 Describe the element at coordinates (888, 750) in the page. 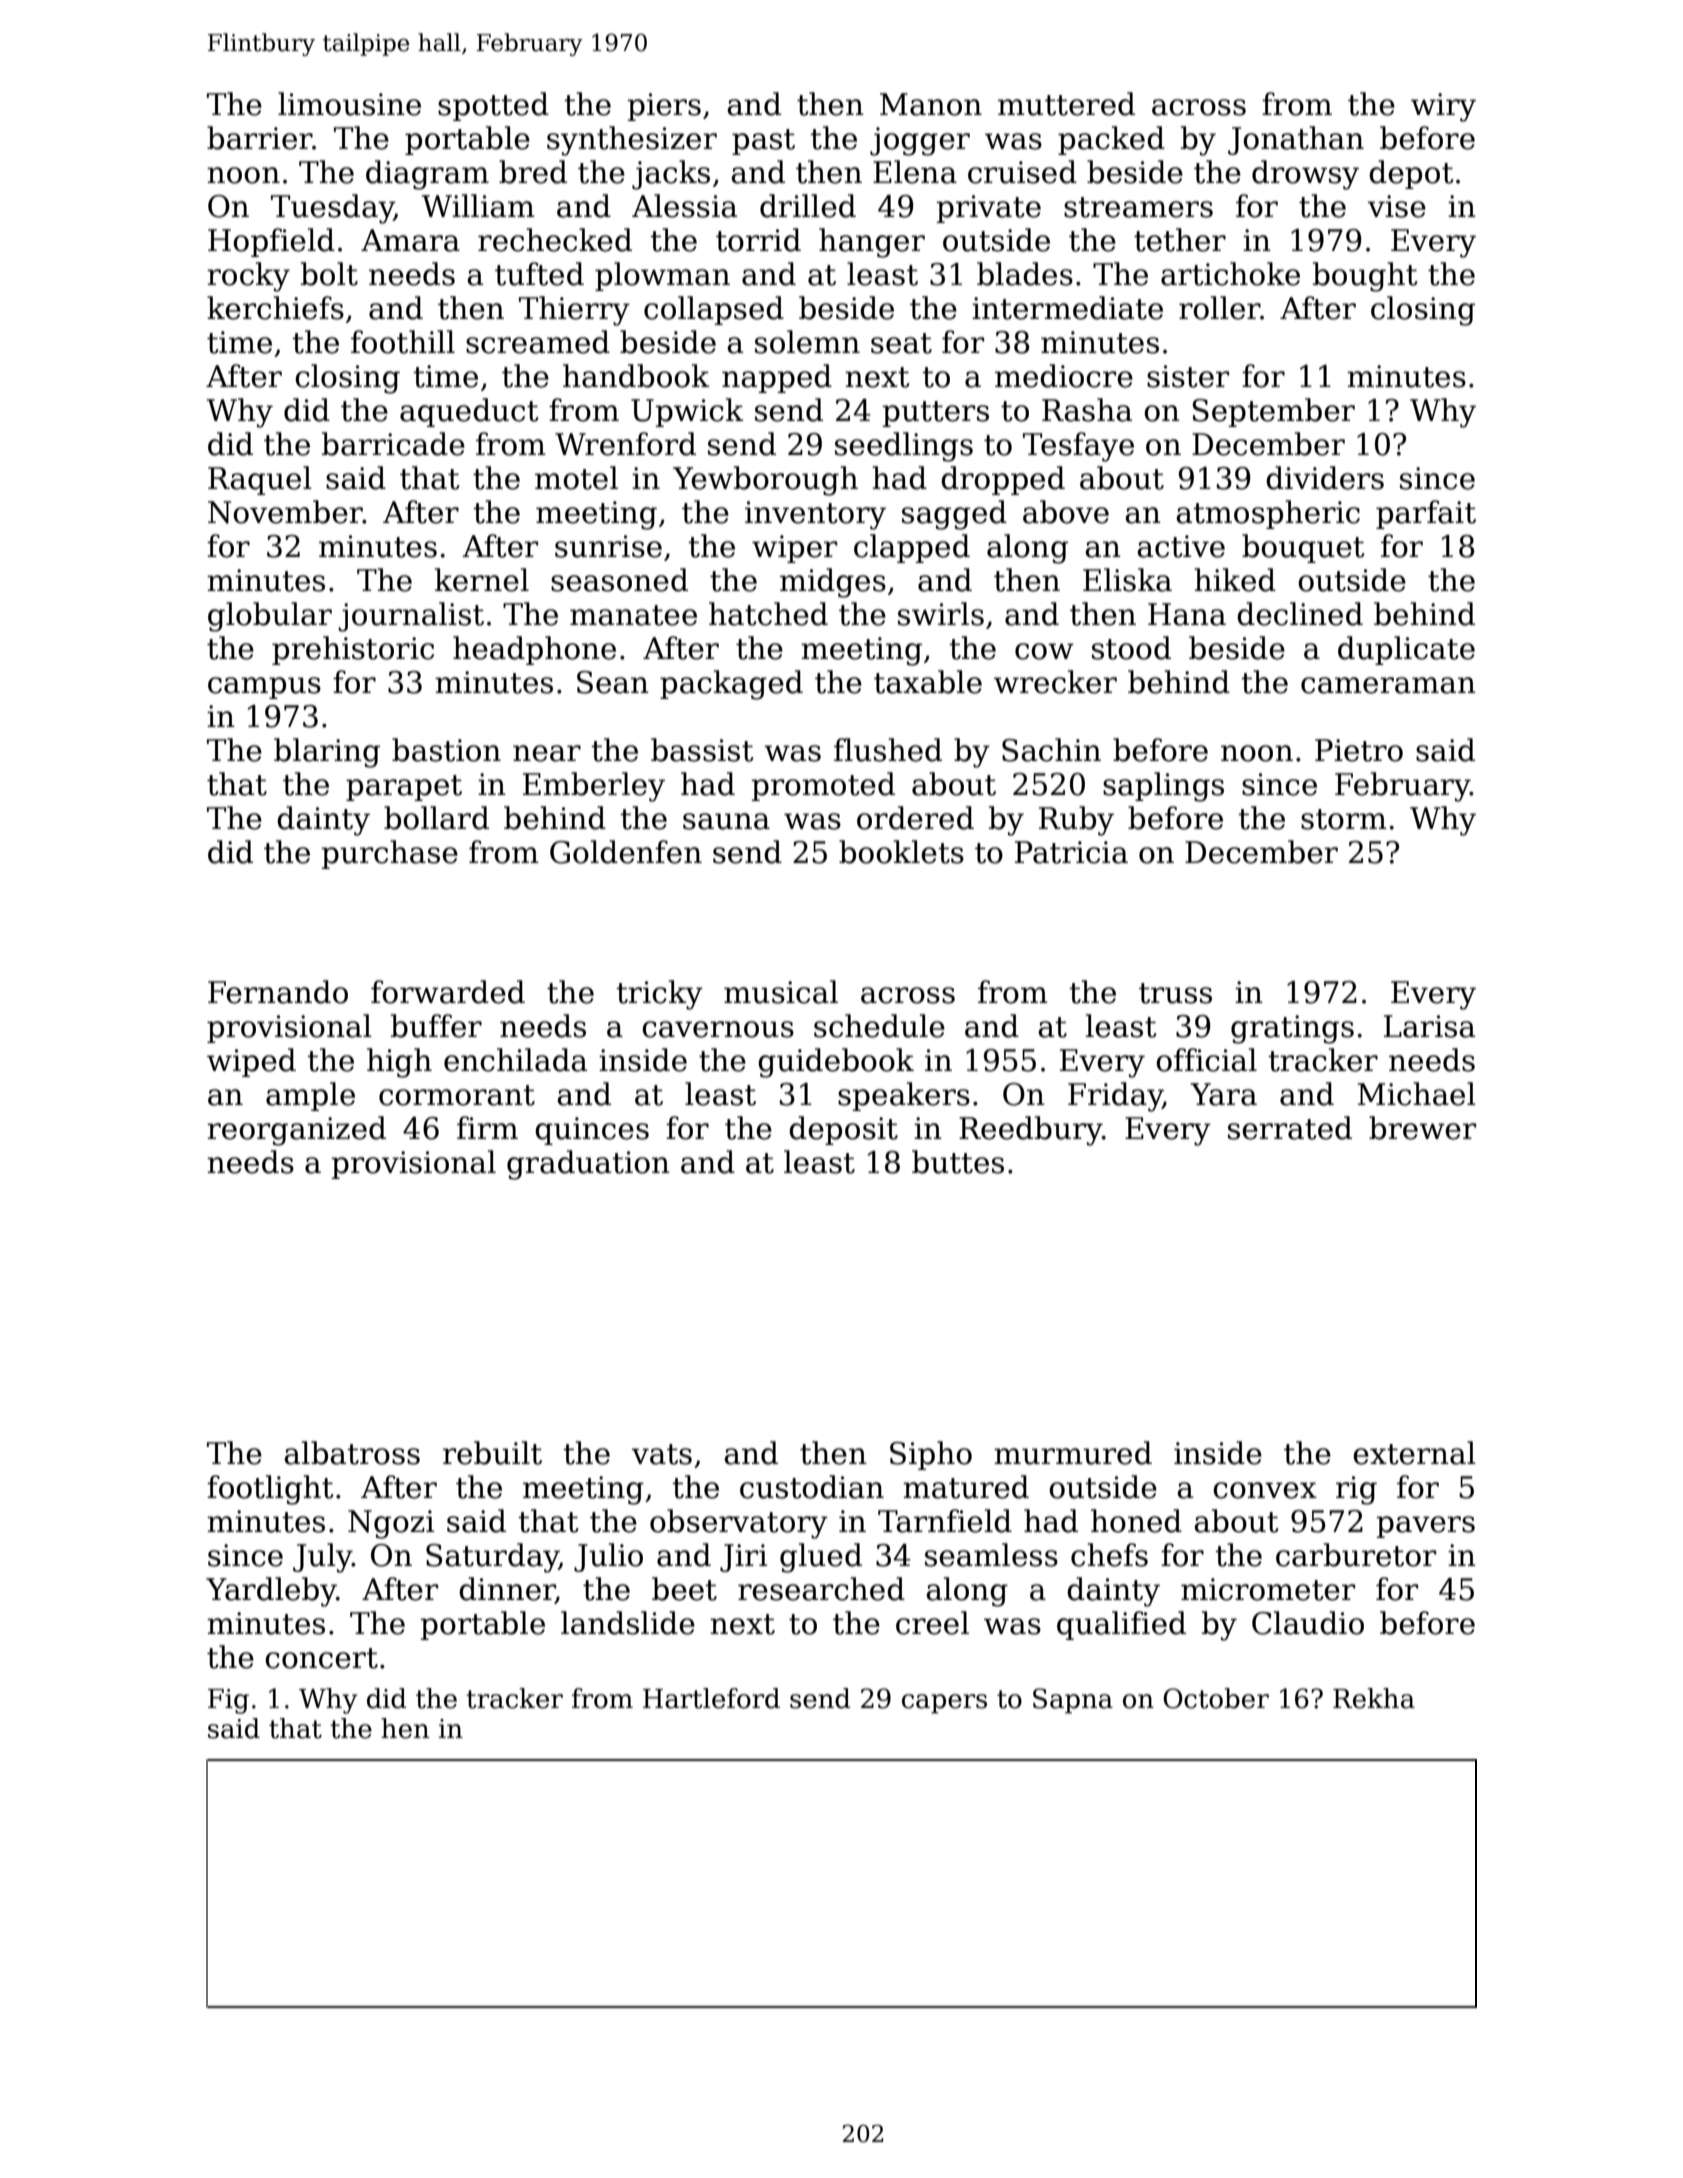

I see `flushed` at that location.
